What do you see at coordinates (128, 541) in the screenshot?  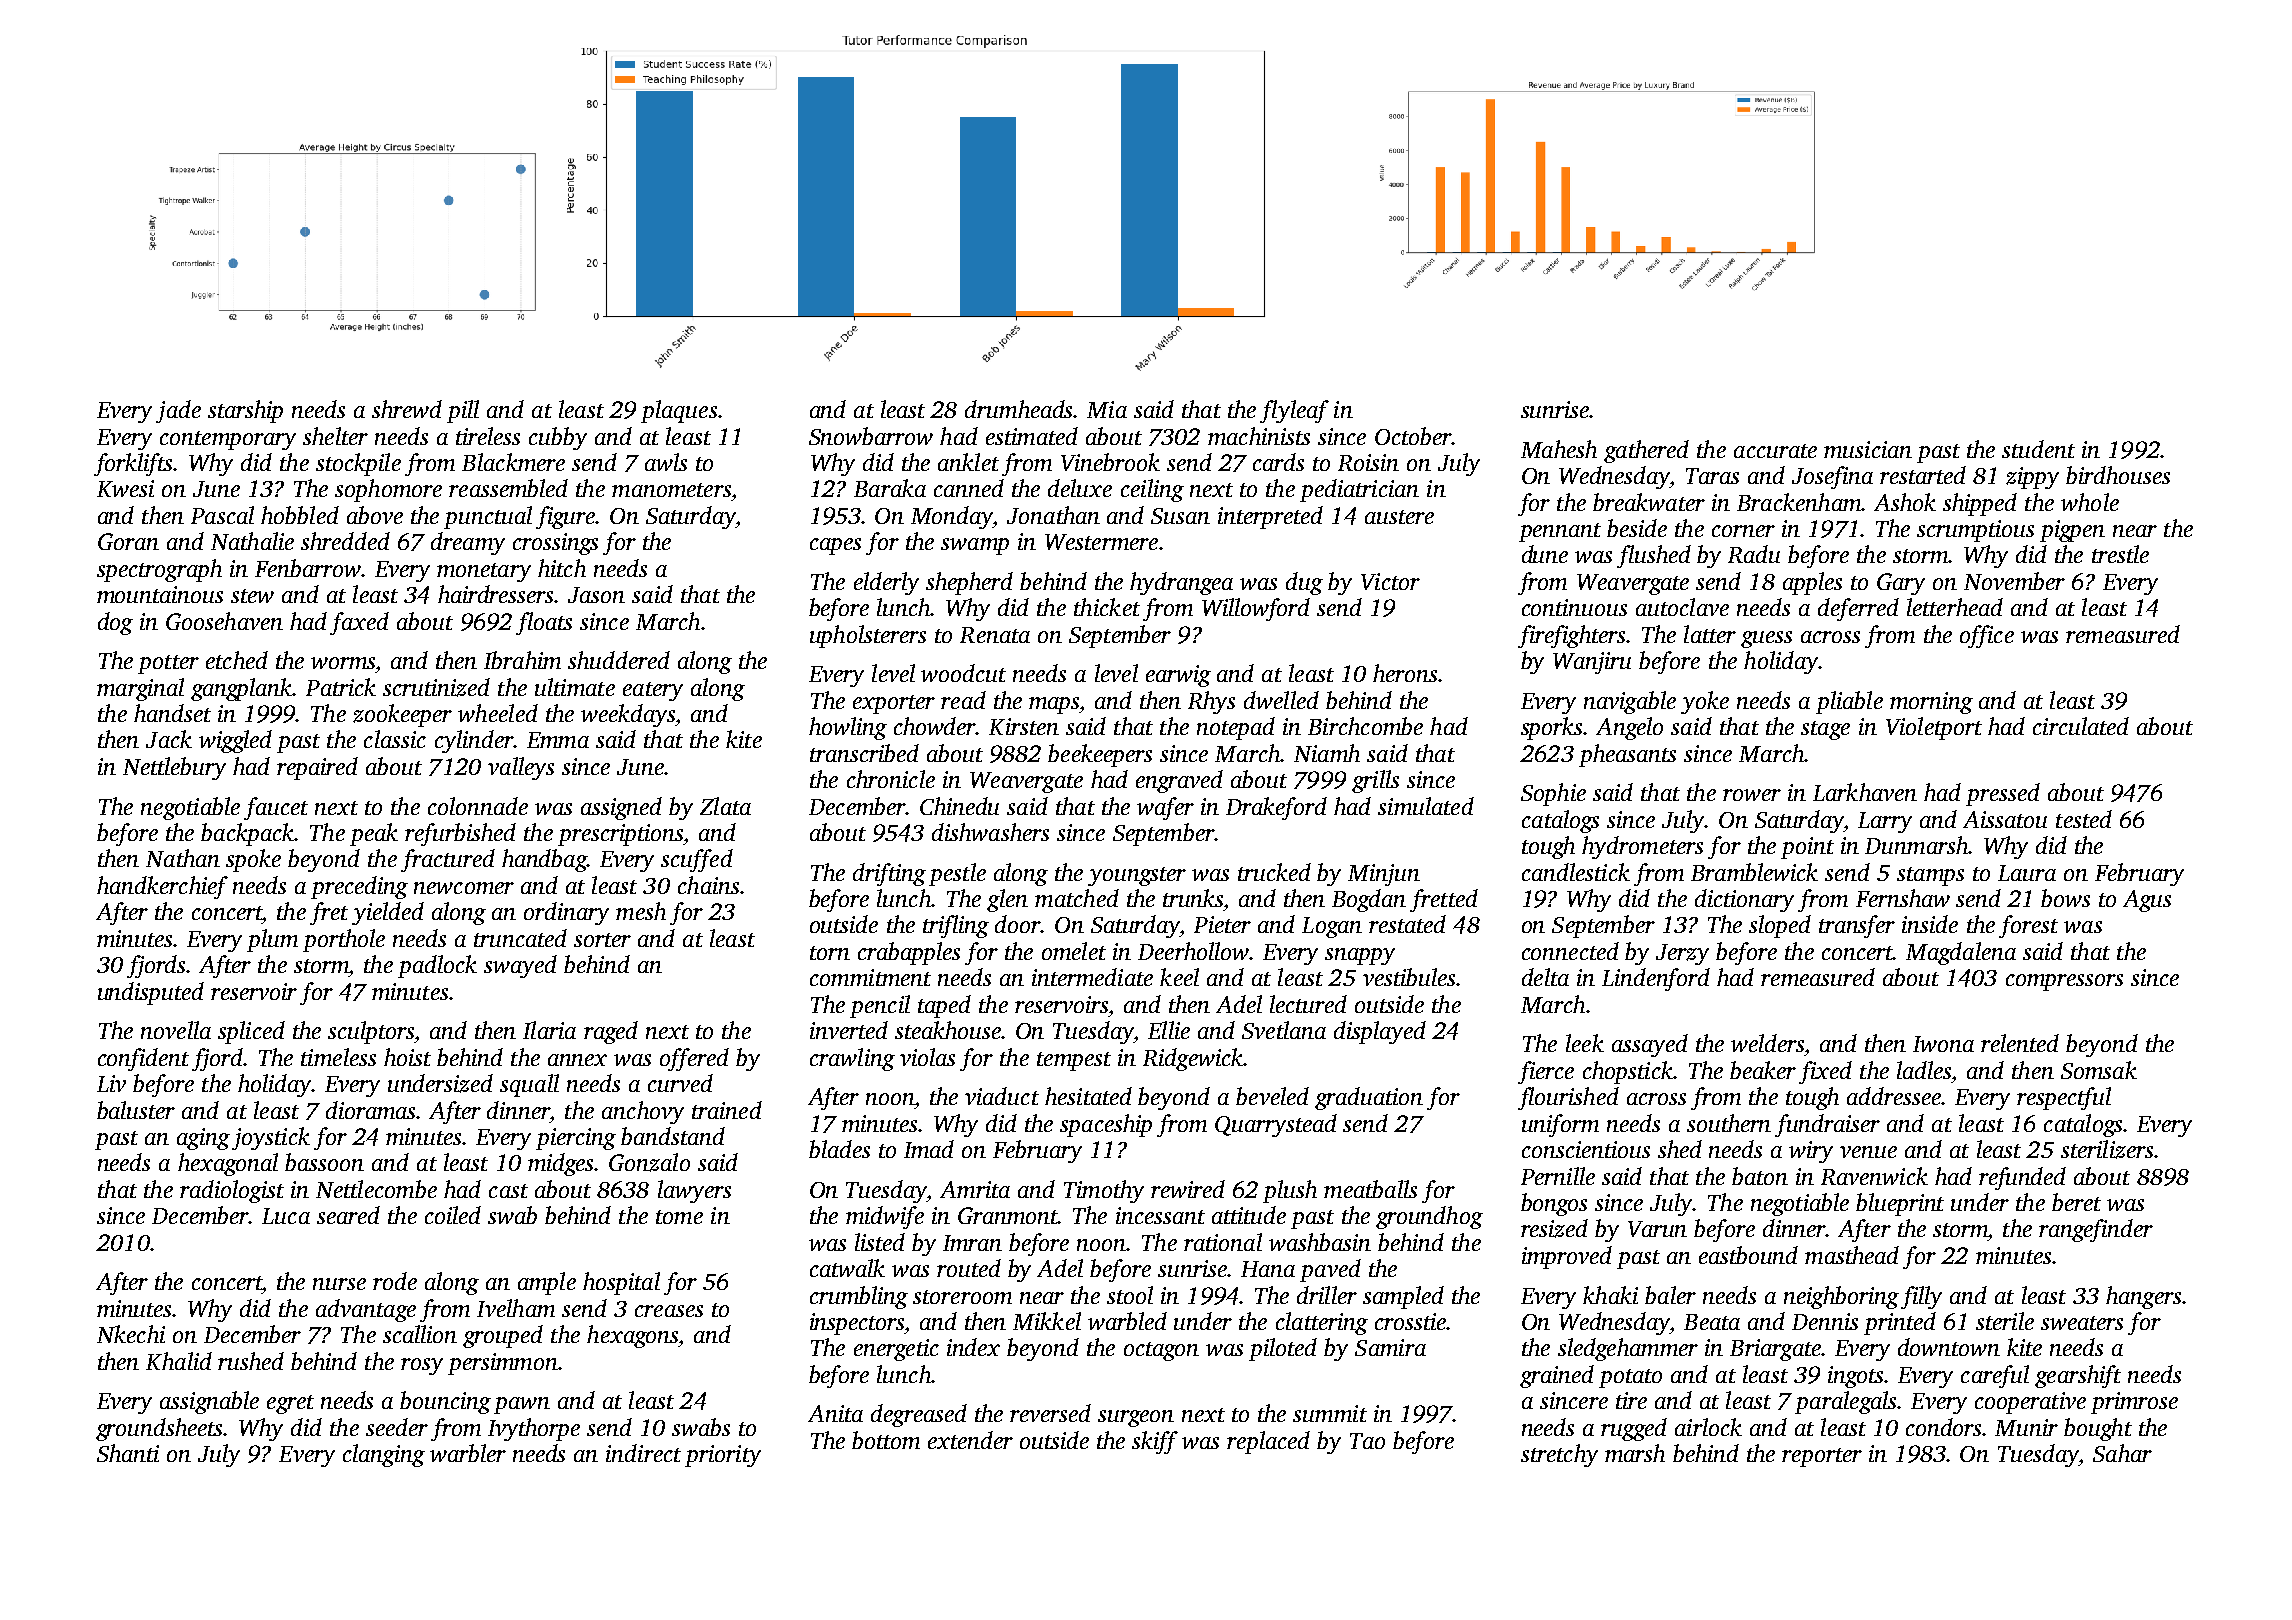 I see `Goran` at bounding box center [128, 541].
